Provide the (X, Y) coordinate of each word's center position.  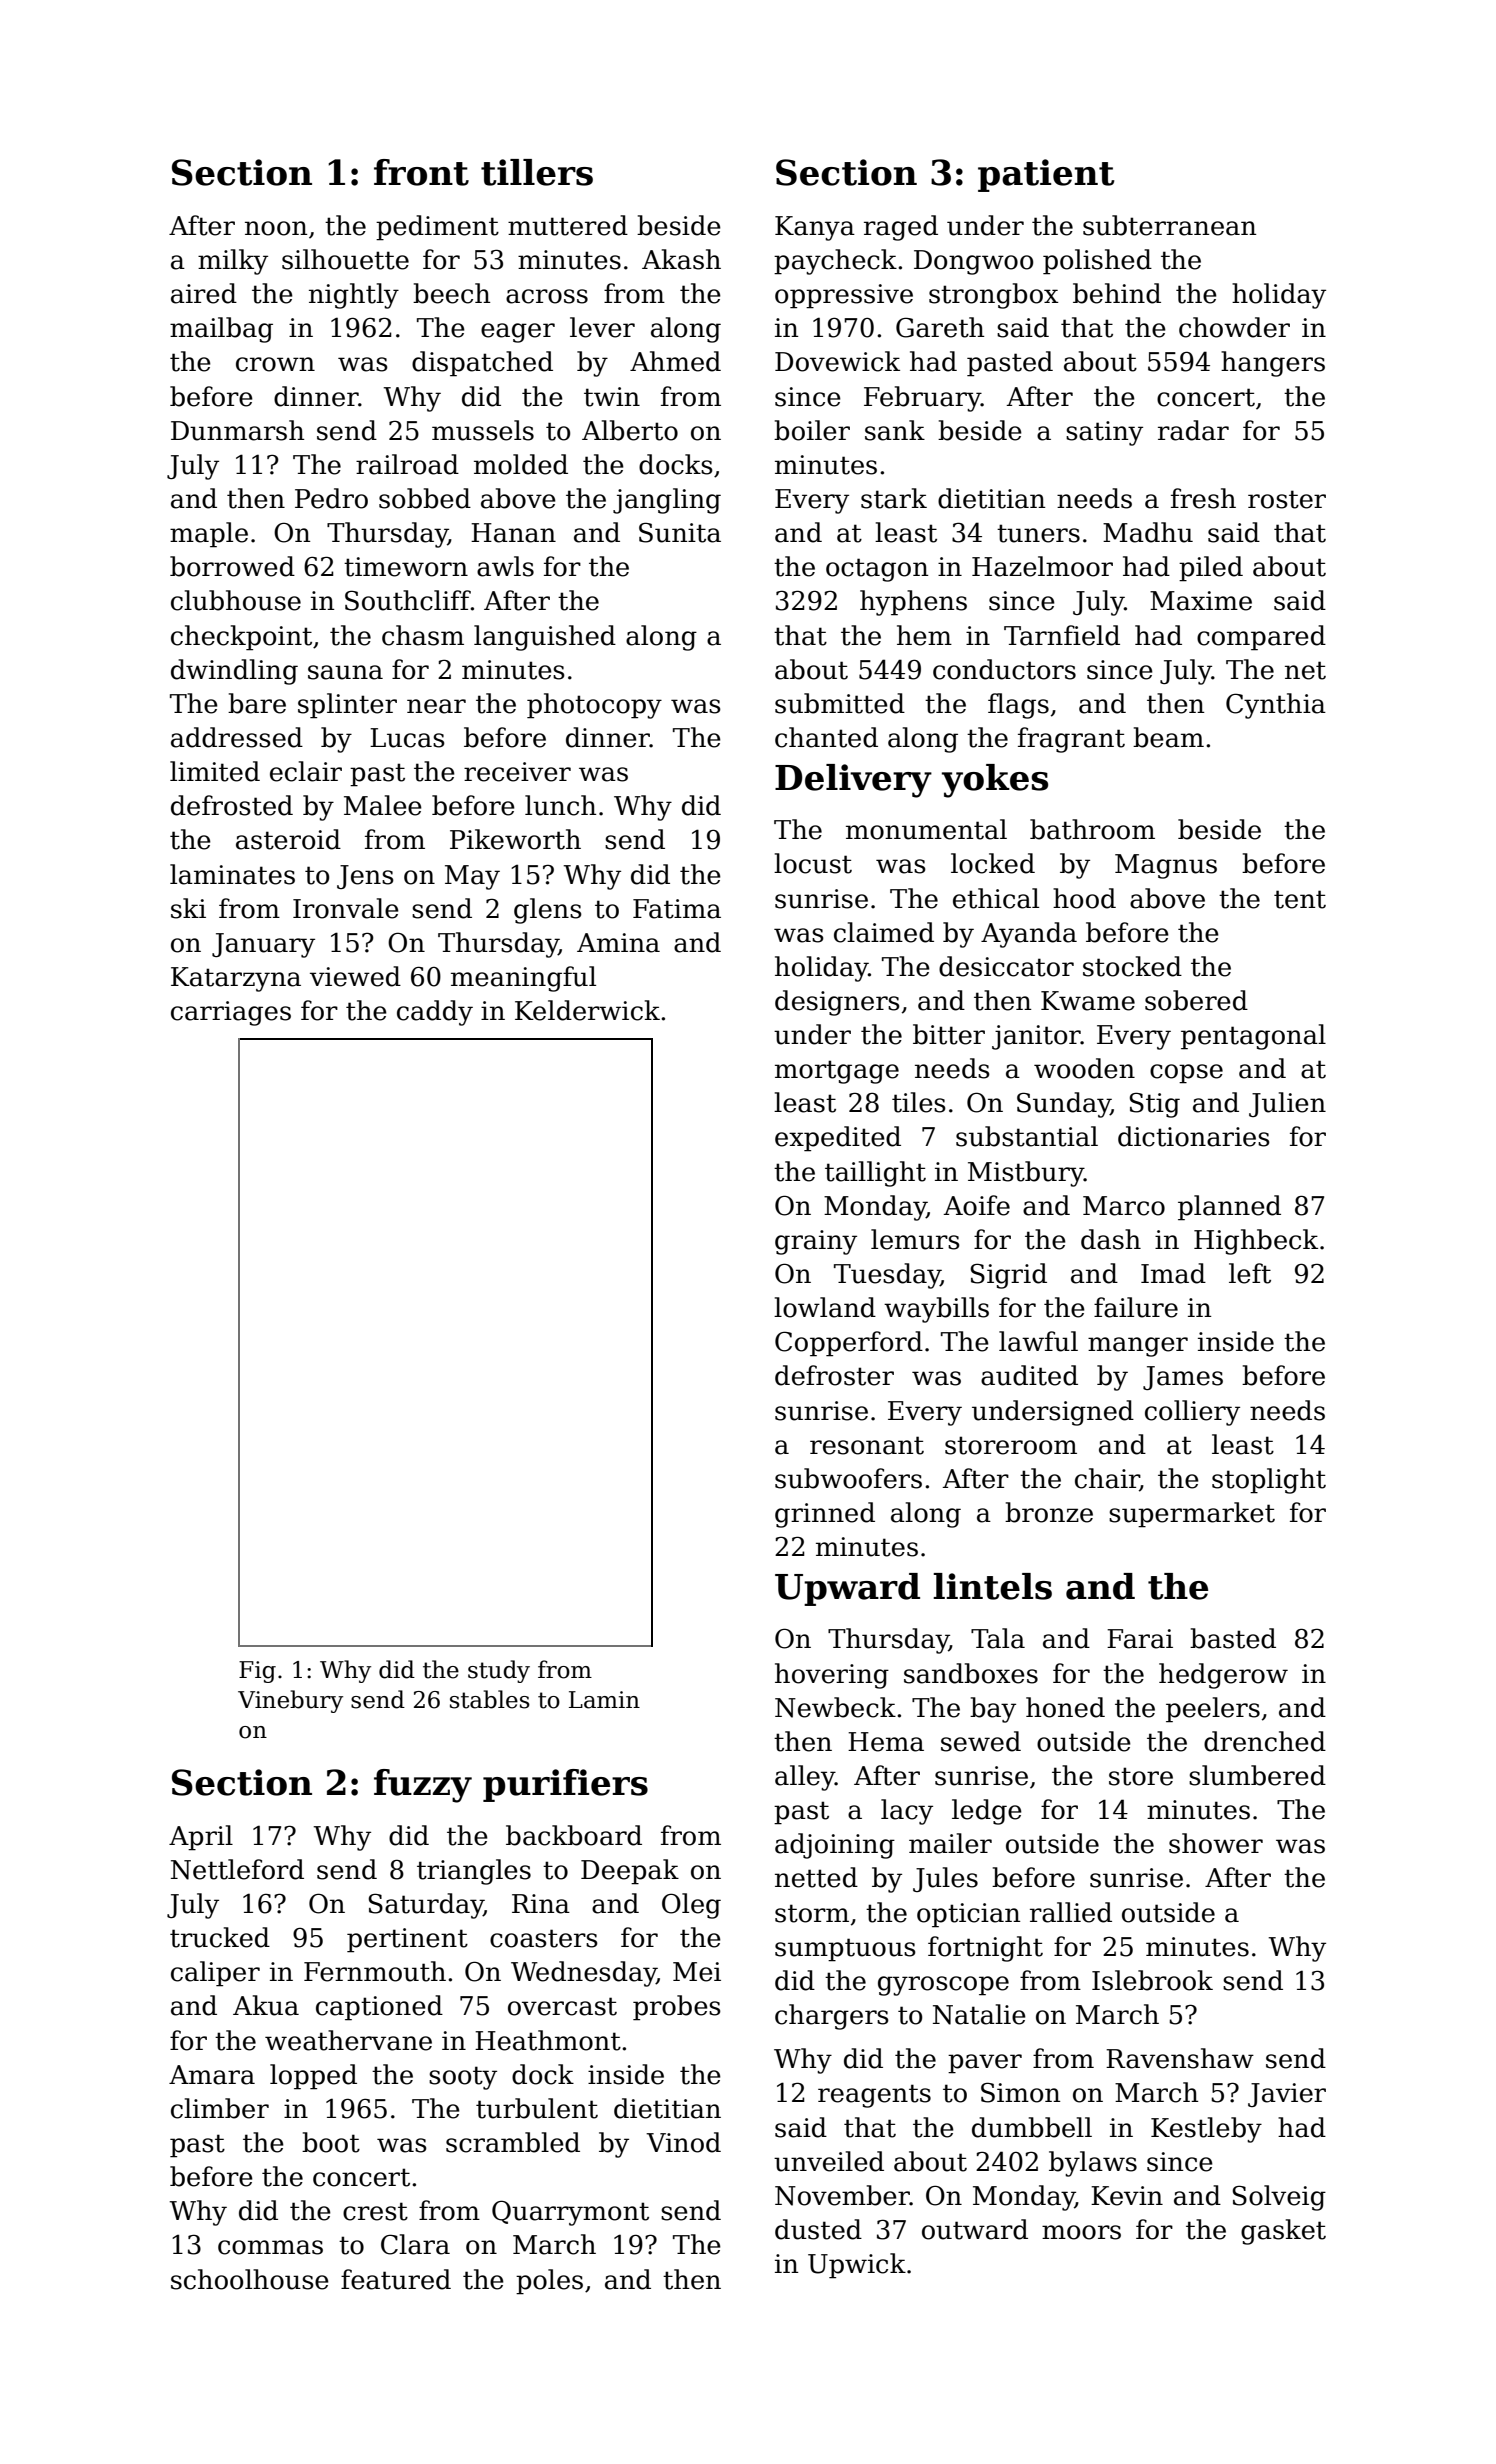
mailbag (221, 330)
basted (1233, 1638)
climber (220, 2108)
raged (901, 228)
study (499, 1671)
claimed (884, 932)
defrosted (232, 805)
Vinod (683, 2142)
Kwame (1088, 1001)
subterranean (1169, 225)
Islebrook (1152, 1980)
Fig (257, 1672)
